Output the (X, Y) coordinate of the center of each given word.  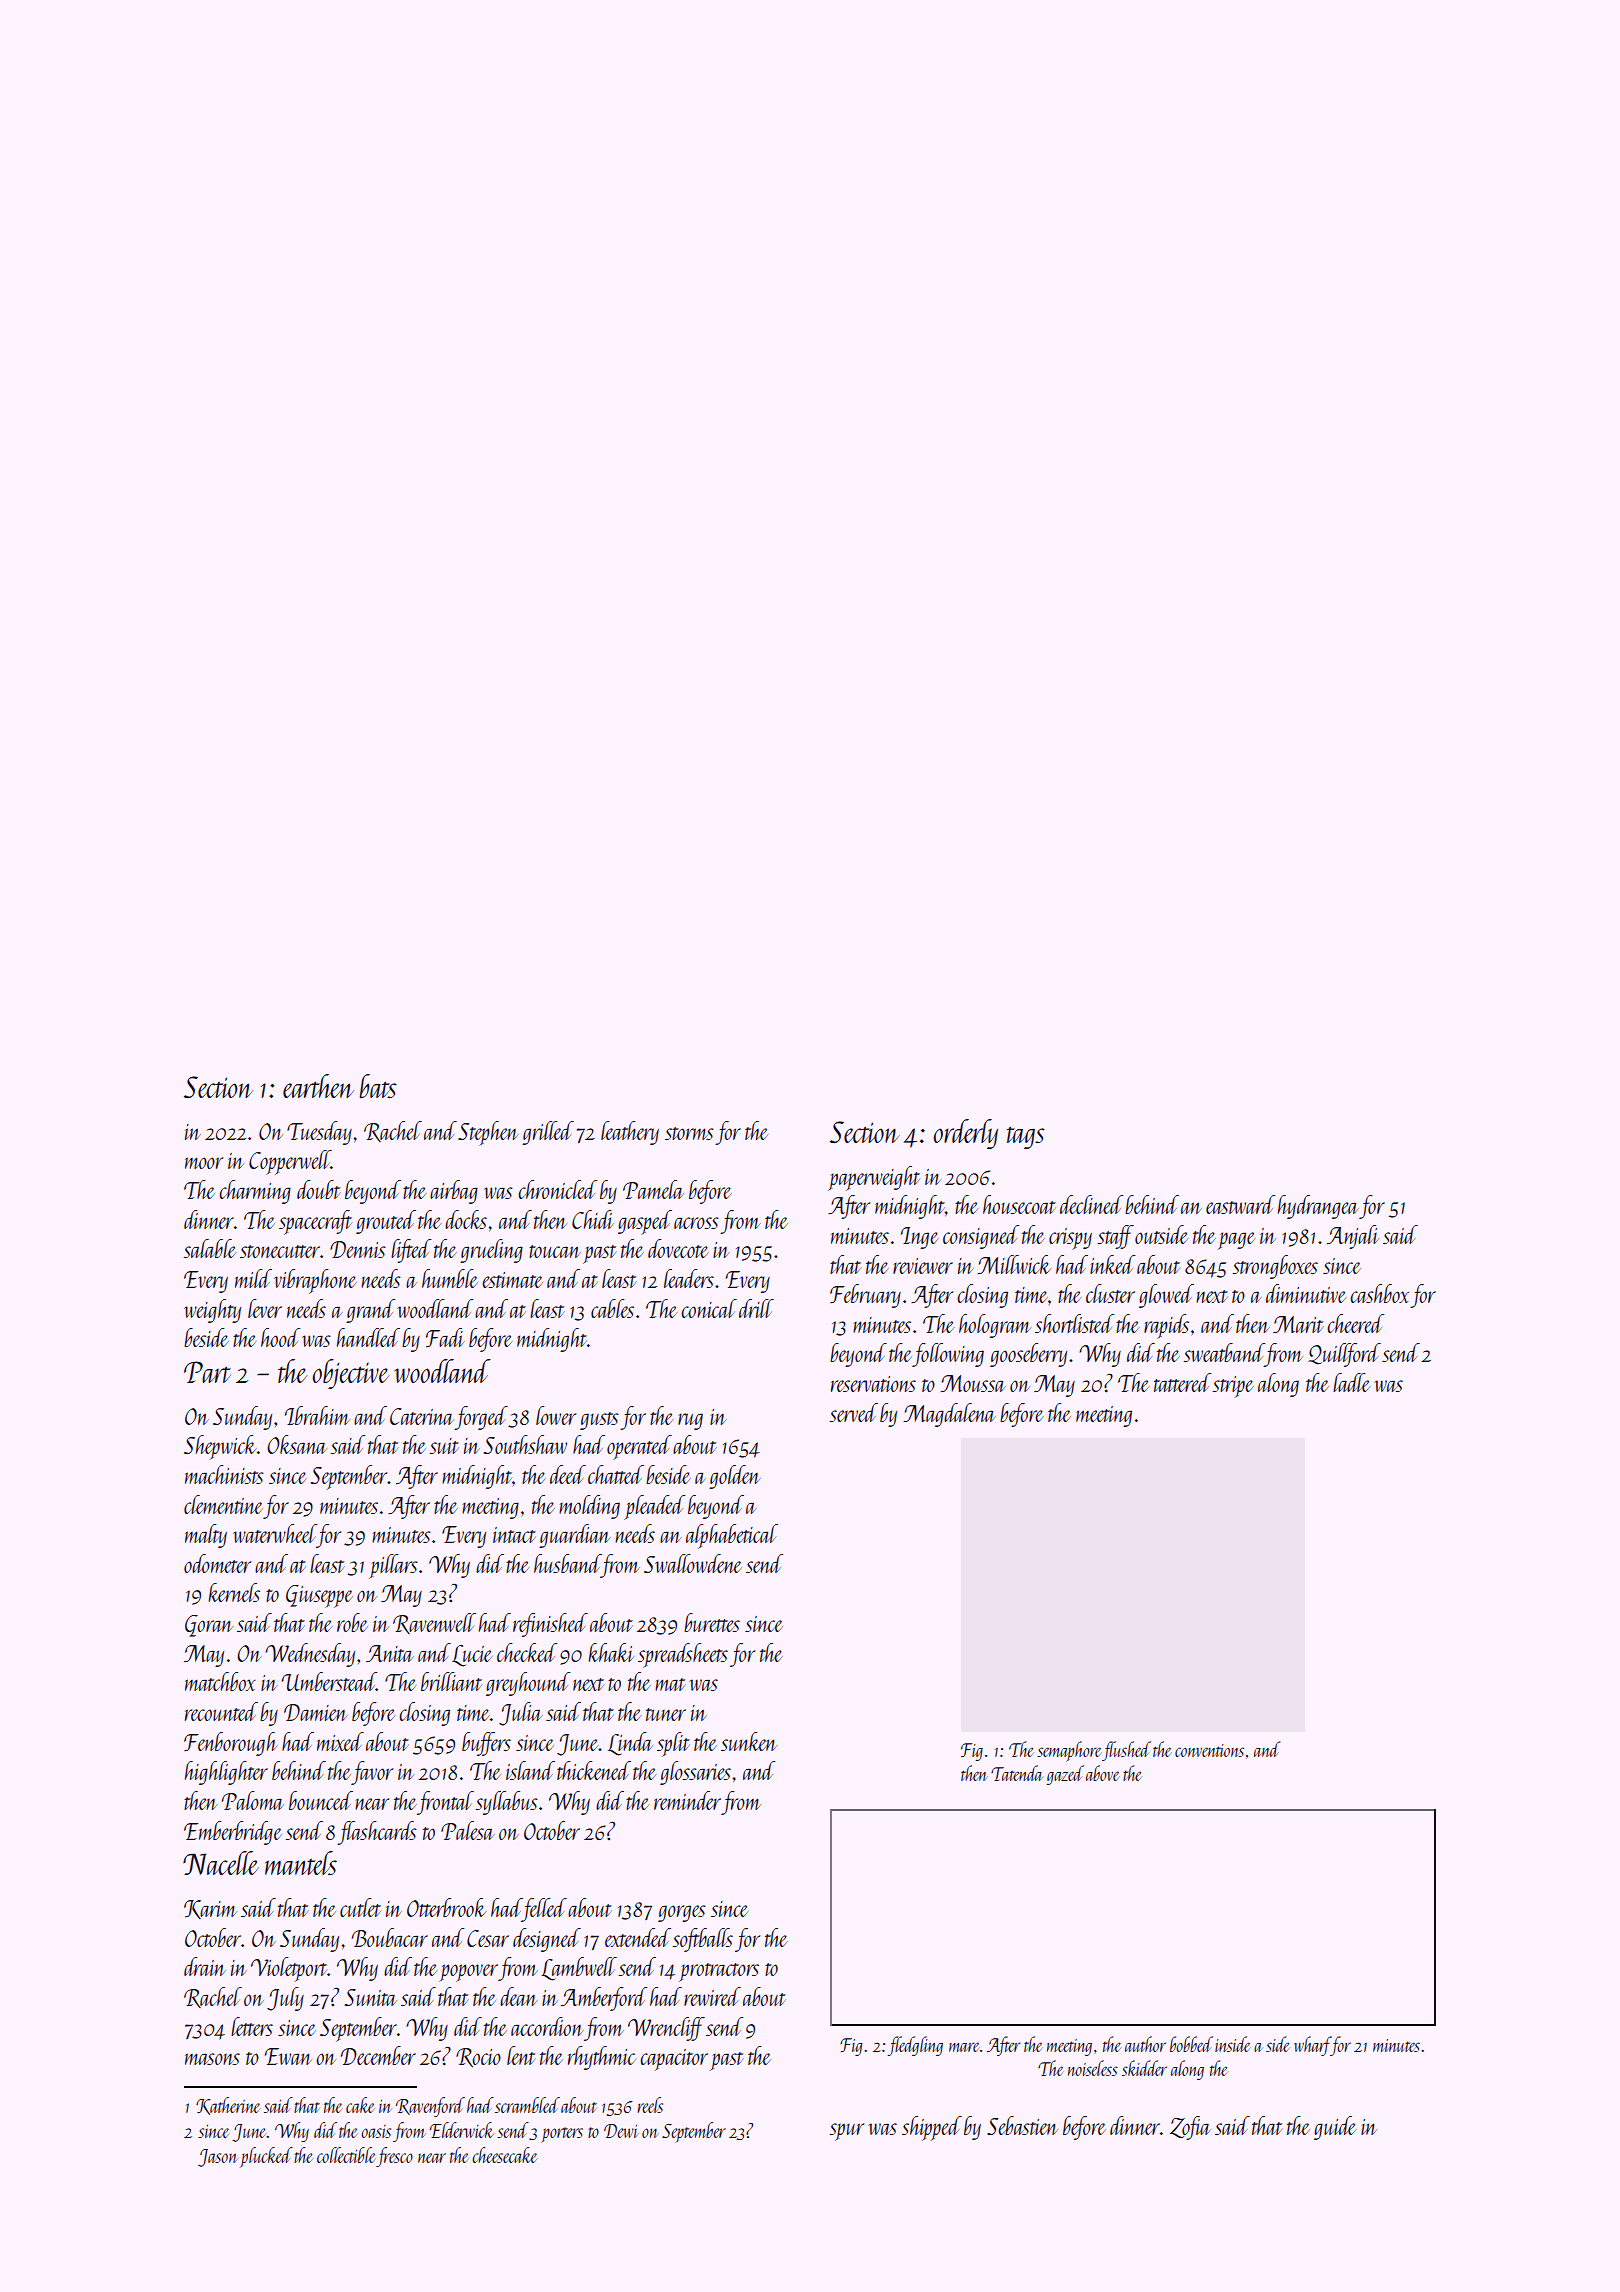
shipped (932, 2128)
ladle (1351, 1382)
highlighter (226, 1773)
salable (210, 1248)
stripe (1233, 1387)
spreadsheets (683, 1655)
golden (735, 1477)
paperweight (874, 1178)
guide (1335, 2128)
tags (1026, 1137)
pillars (393, 1566)
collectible (346, 2155)
